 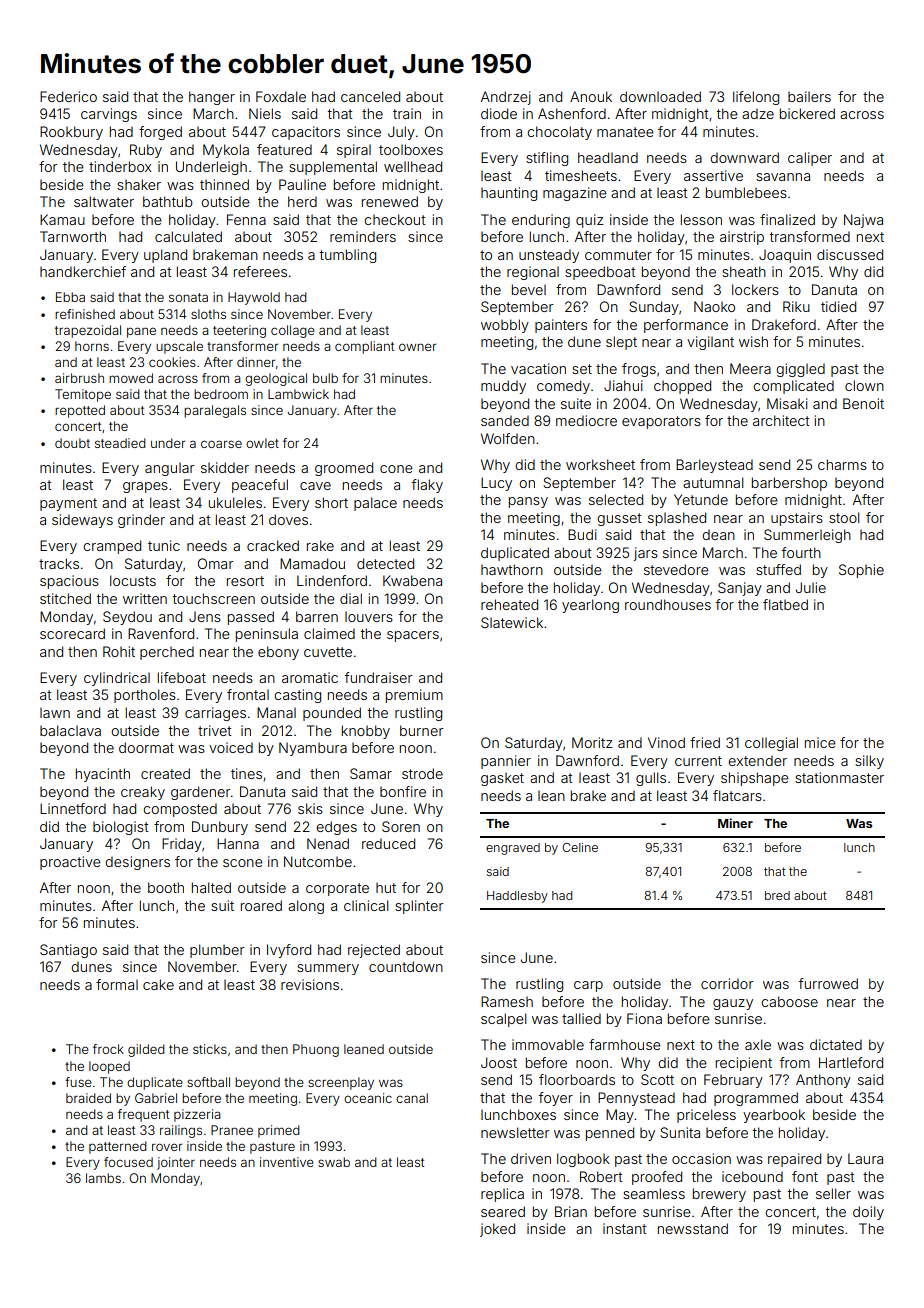 What do you see at coordinates (302, 184) in the image?
I see `Pauline` at bounding box center [302, 184].
